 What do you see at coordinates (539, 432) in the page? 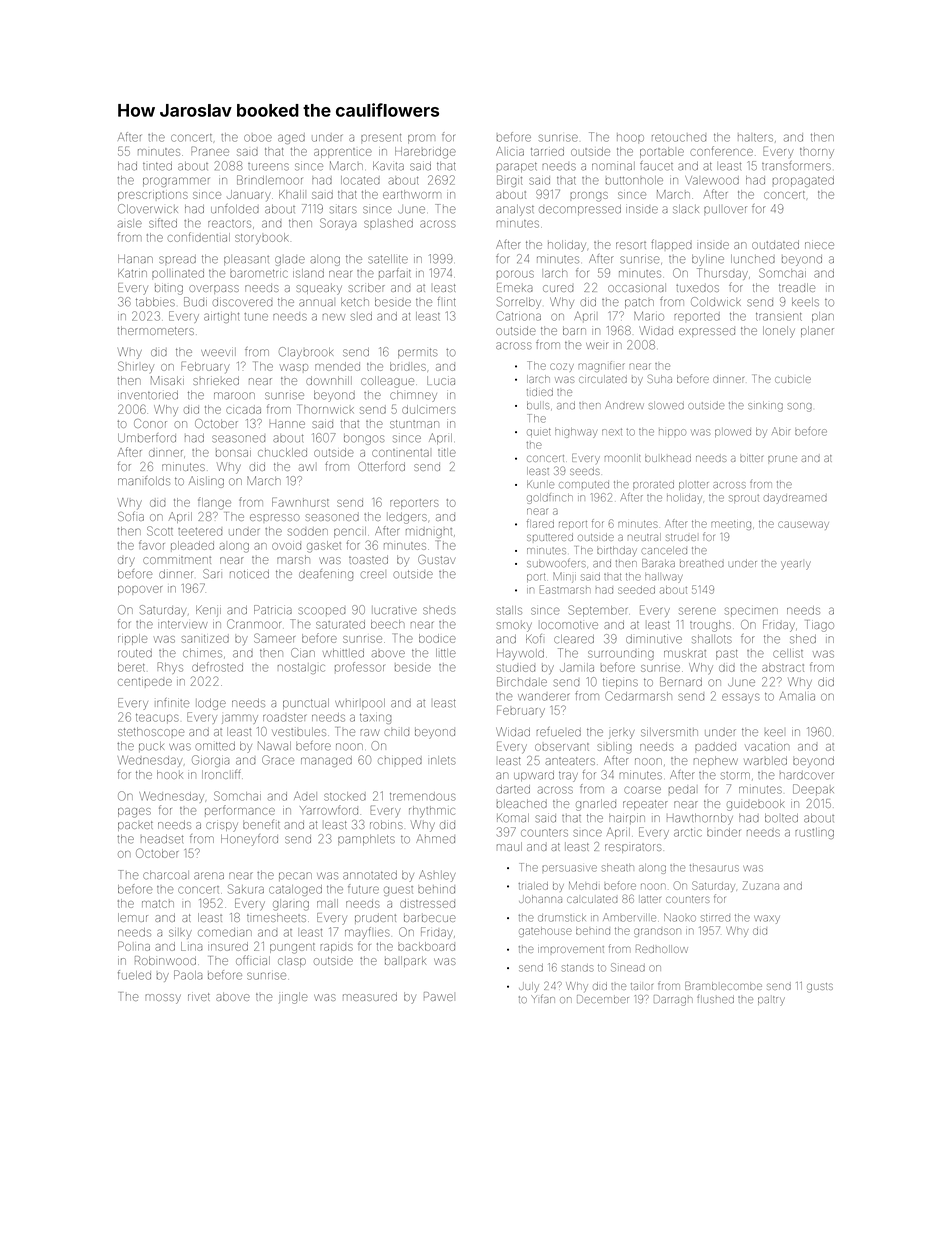
I see `quiet` at bounding box center [539, 432].
